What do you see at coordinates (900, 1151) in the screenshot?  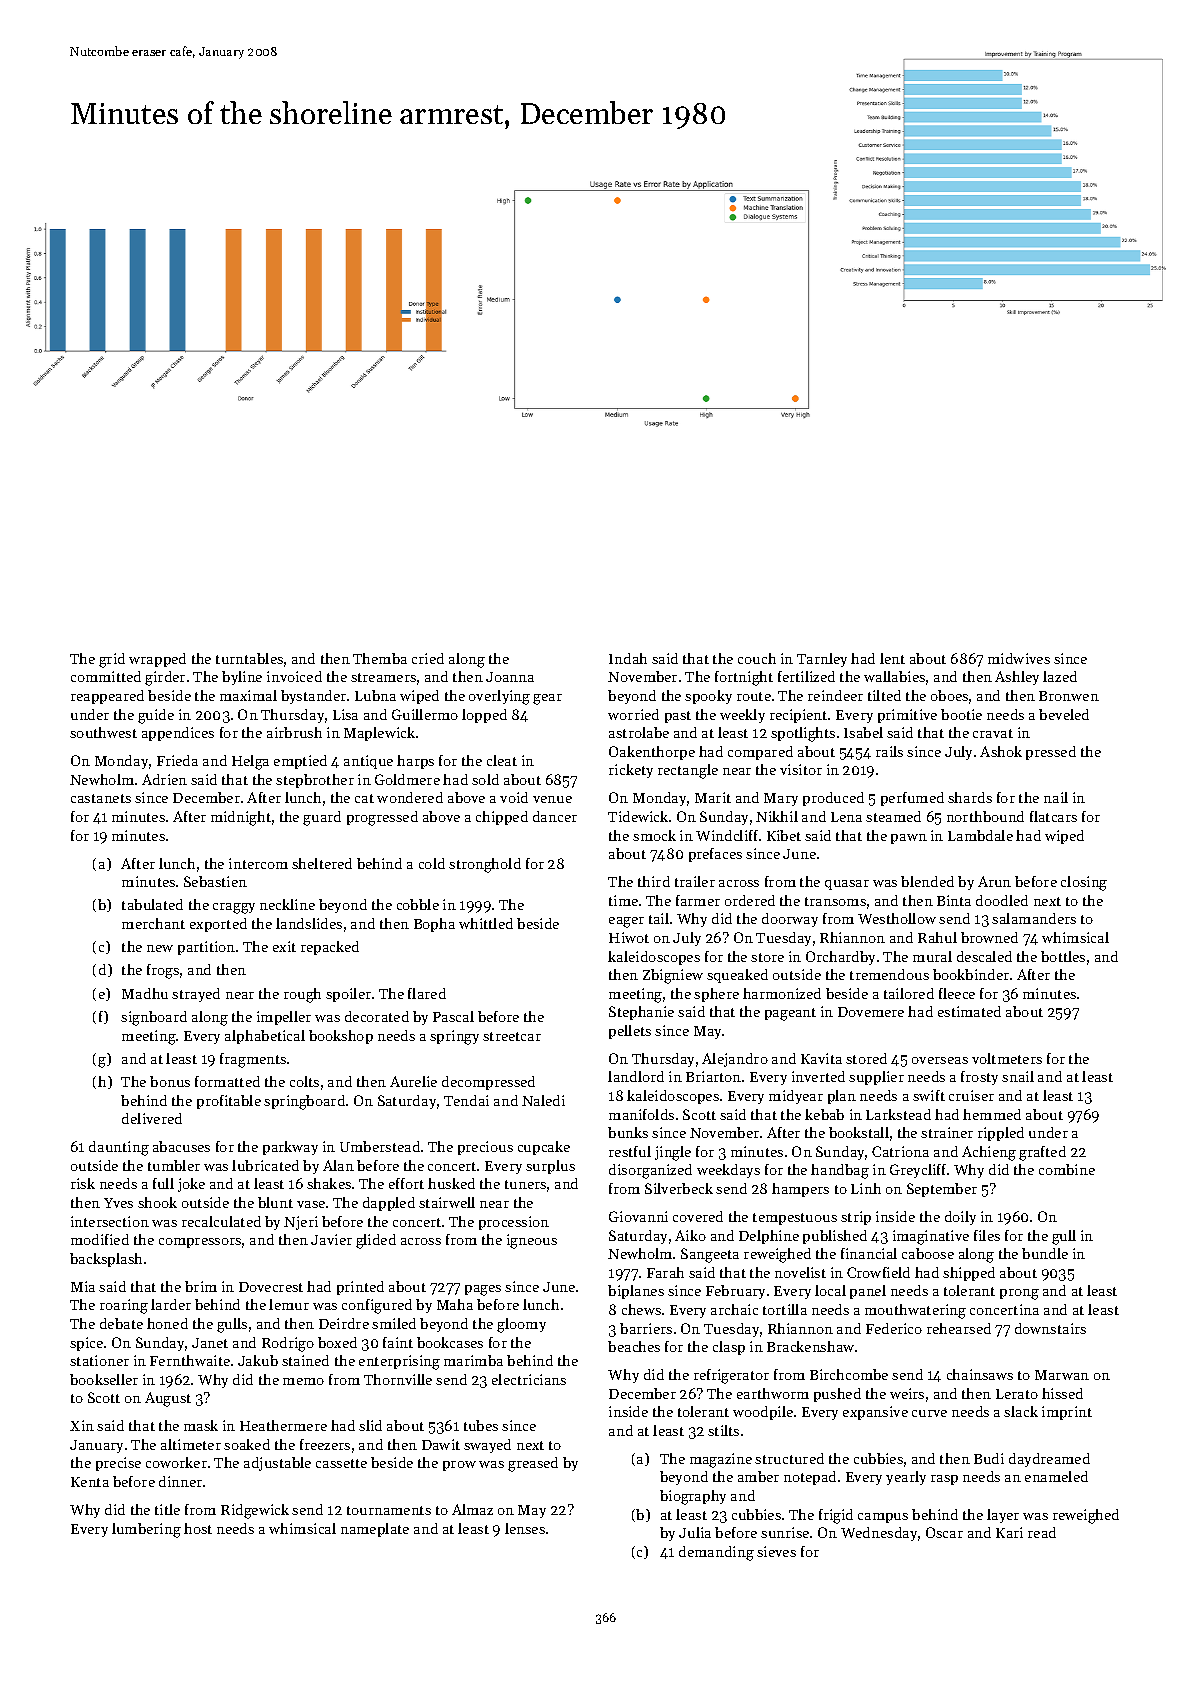 I see `Catriona` at bounding box center [900, 1151].
